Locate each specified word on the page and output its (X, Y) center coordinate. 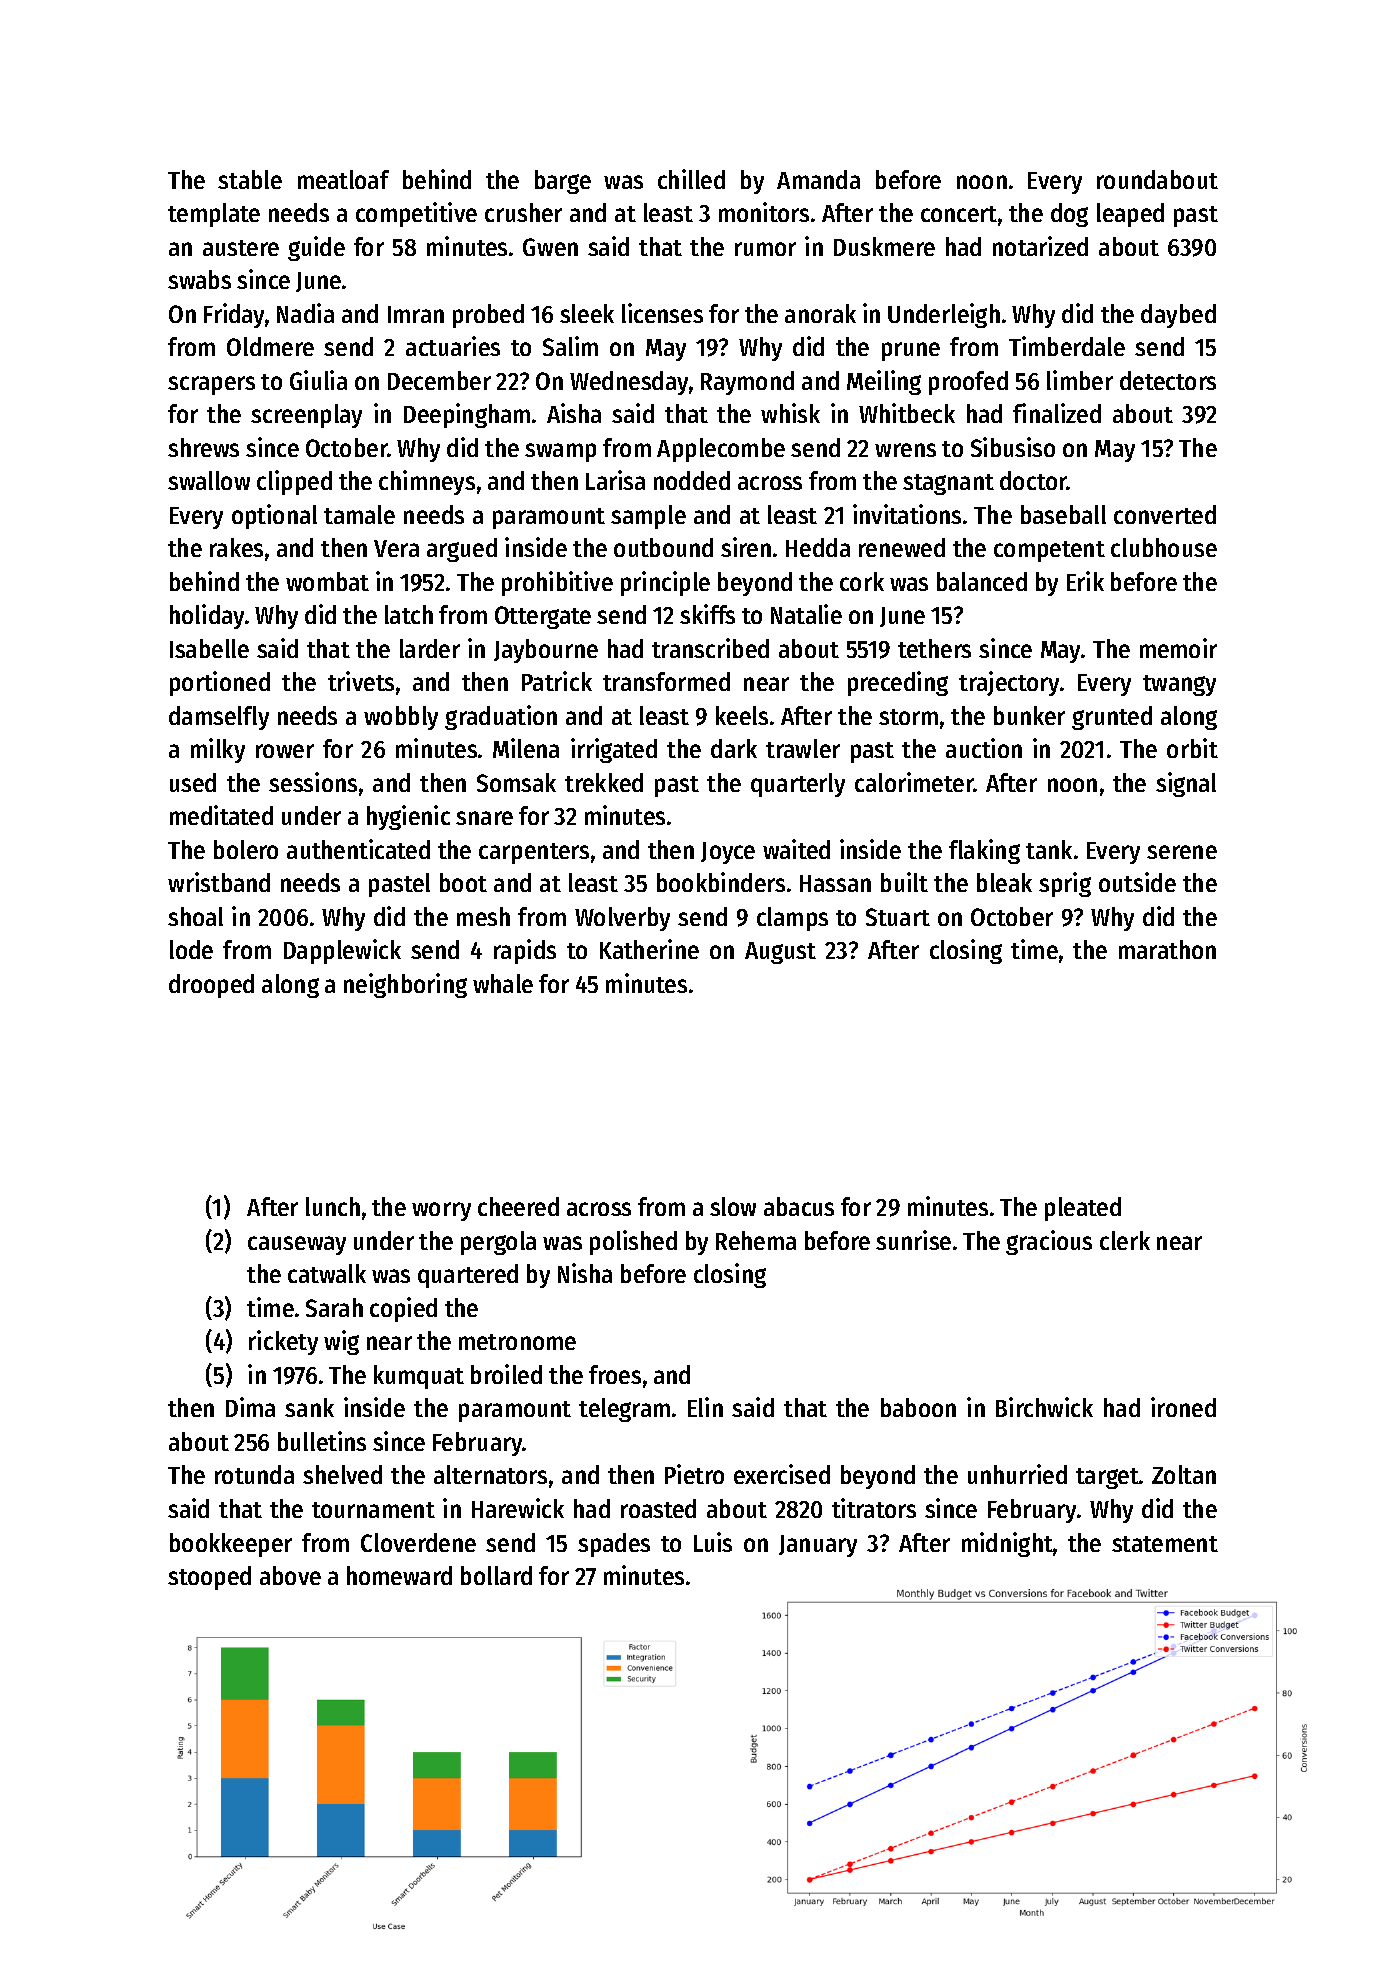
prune (911, 351)
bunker (1029, 715)
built (904, 882)
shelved (342, 1474)
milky (218, 750)
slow (733, 1206)
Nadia (305, 313)
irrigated (614, 750)
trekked (604, 782)
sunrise (913, 1240)
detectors (1168, 380)
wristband (219, 882)
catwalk (327, 1273)
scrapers (211, 385)
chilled (691, 179)
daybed (1178, 316)
